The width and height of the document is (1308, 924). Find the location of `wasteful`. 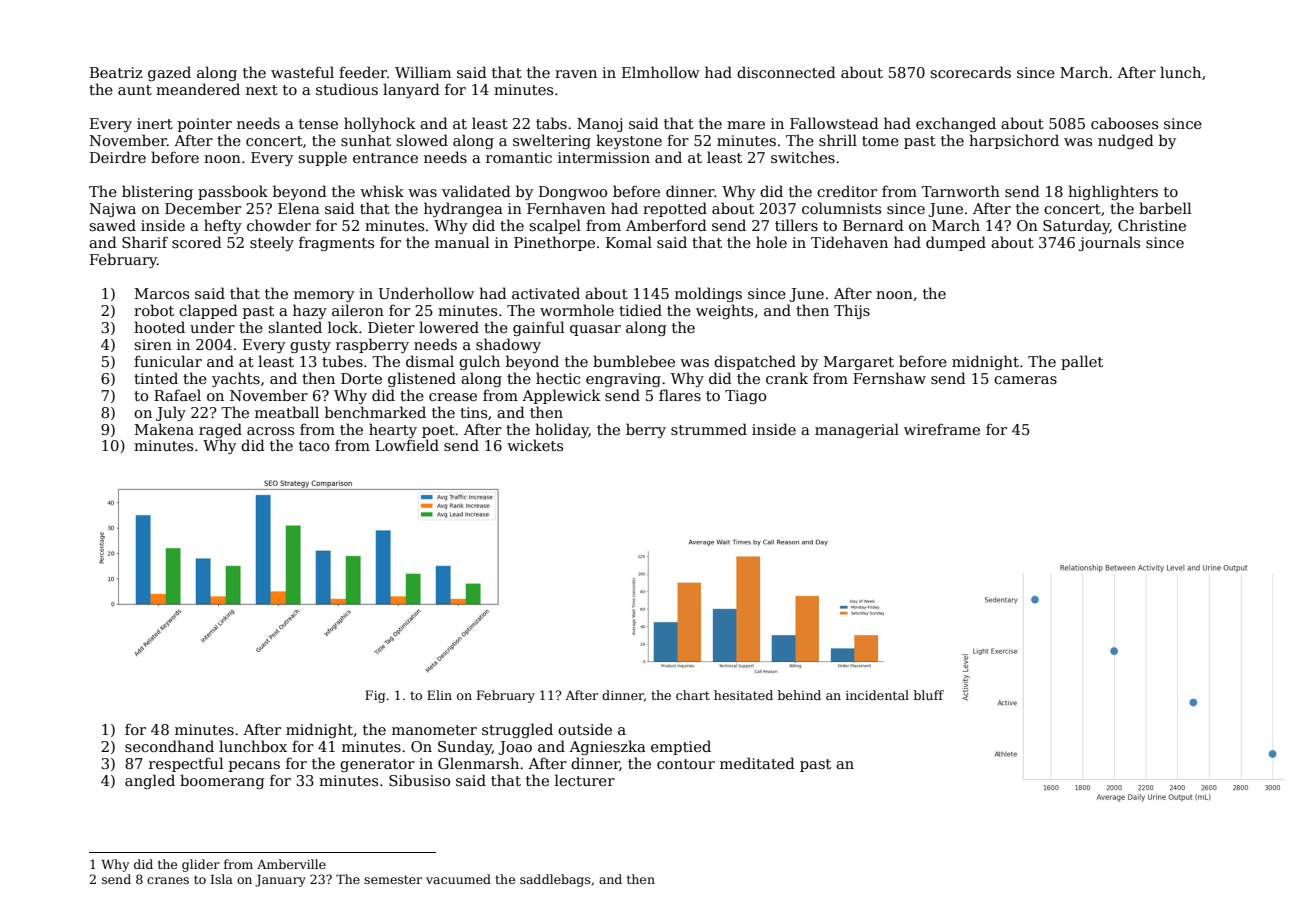

wasteful is located at coordinates (302, 72).
